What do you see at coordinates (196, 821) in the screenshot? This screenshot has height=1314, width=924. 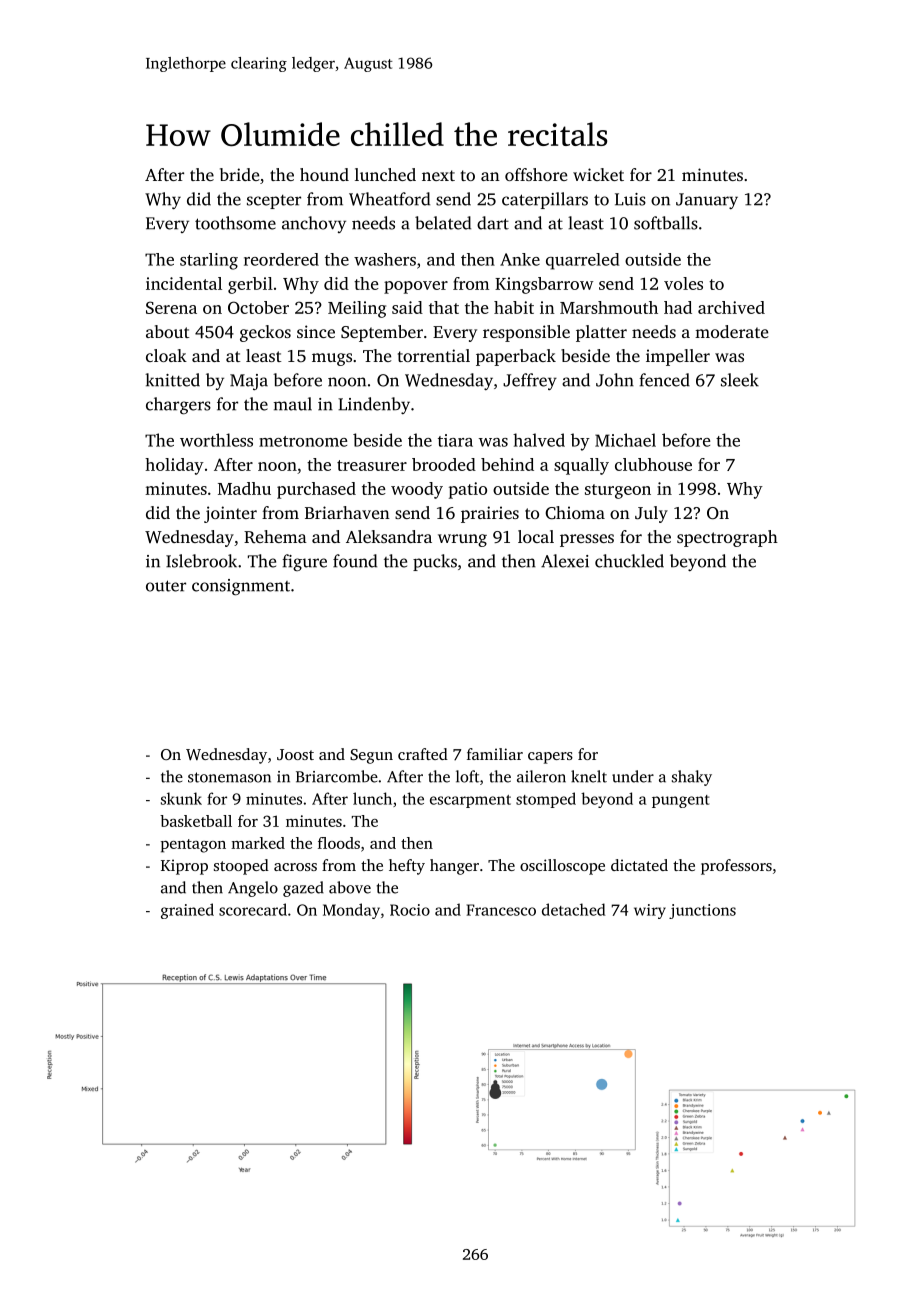 I see `basketball` at bounding box center [196, 821].
